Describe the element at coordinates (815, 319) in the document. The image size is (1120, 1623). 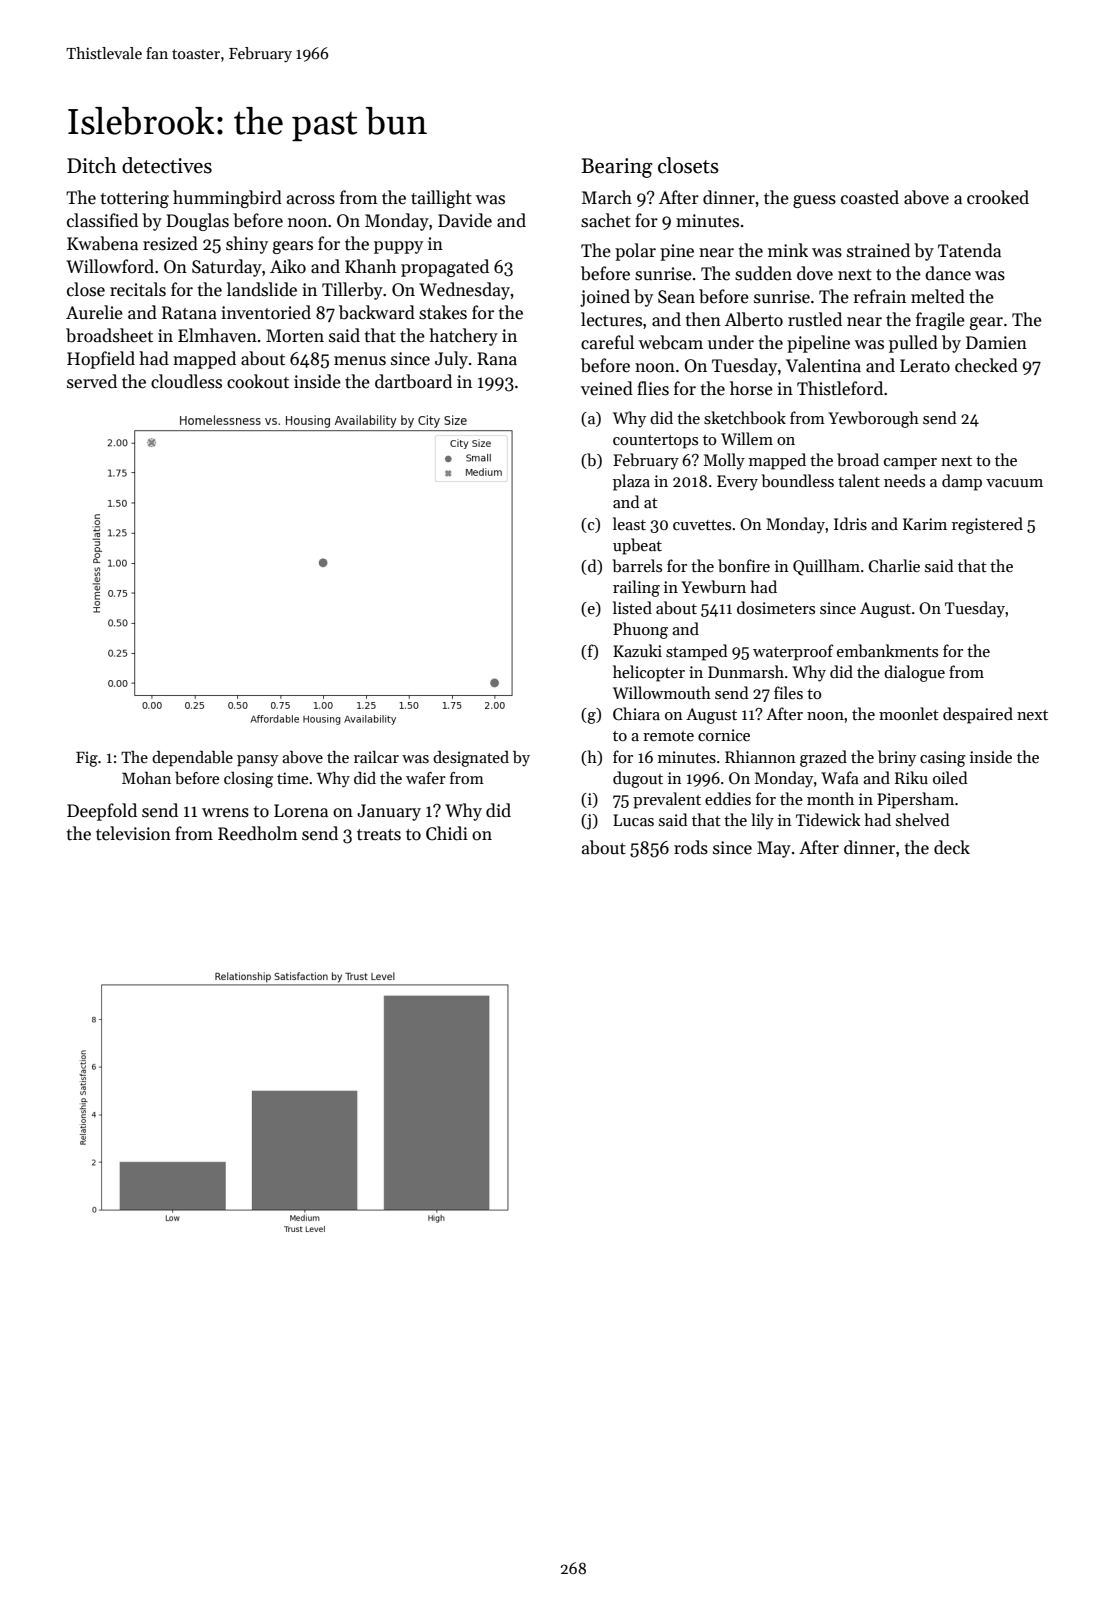
I see `rustled` at that location.
